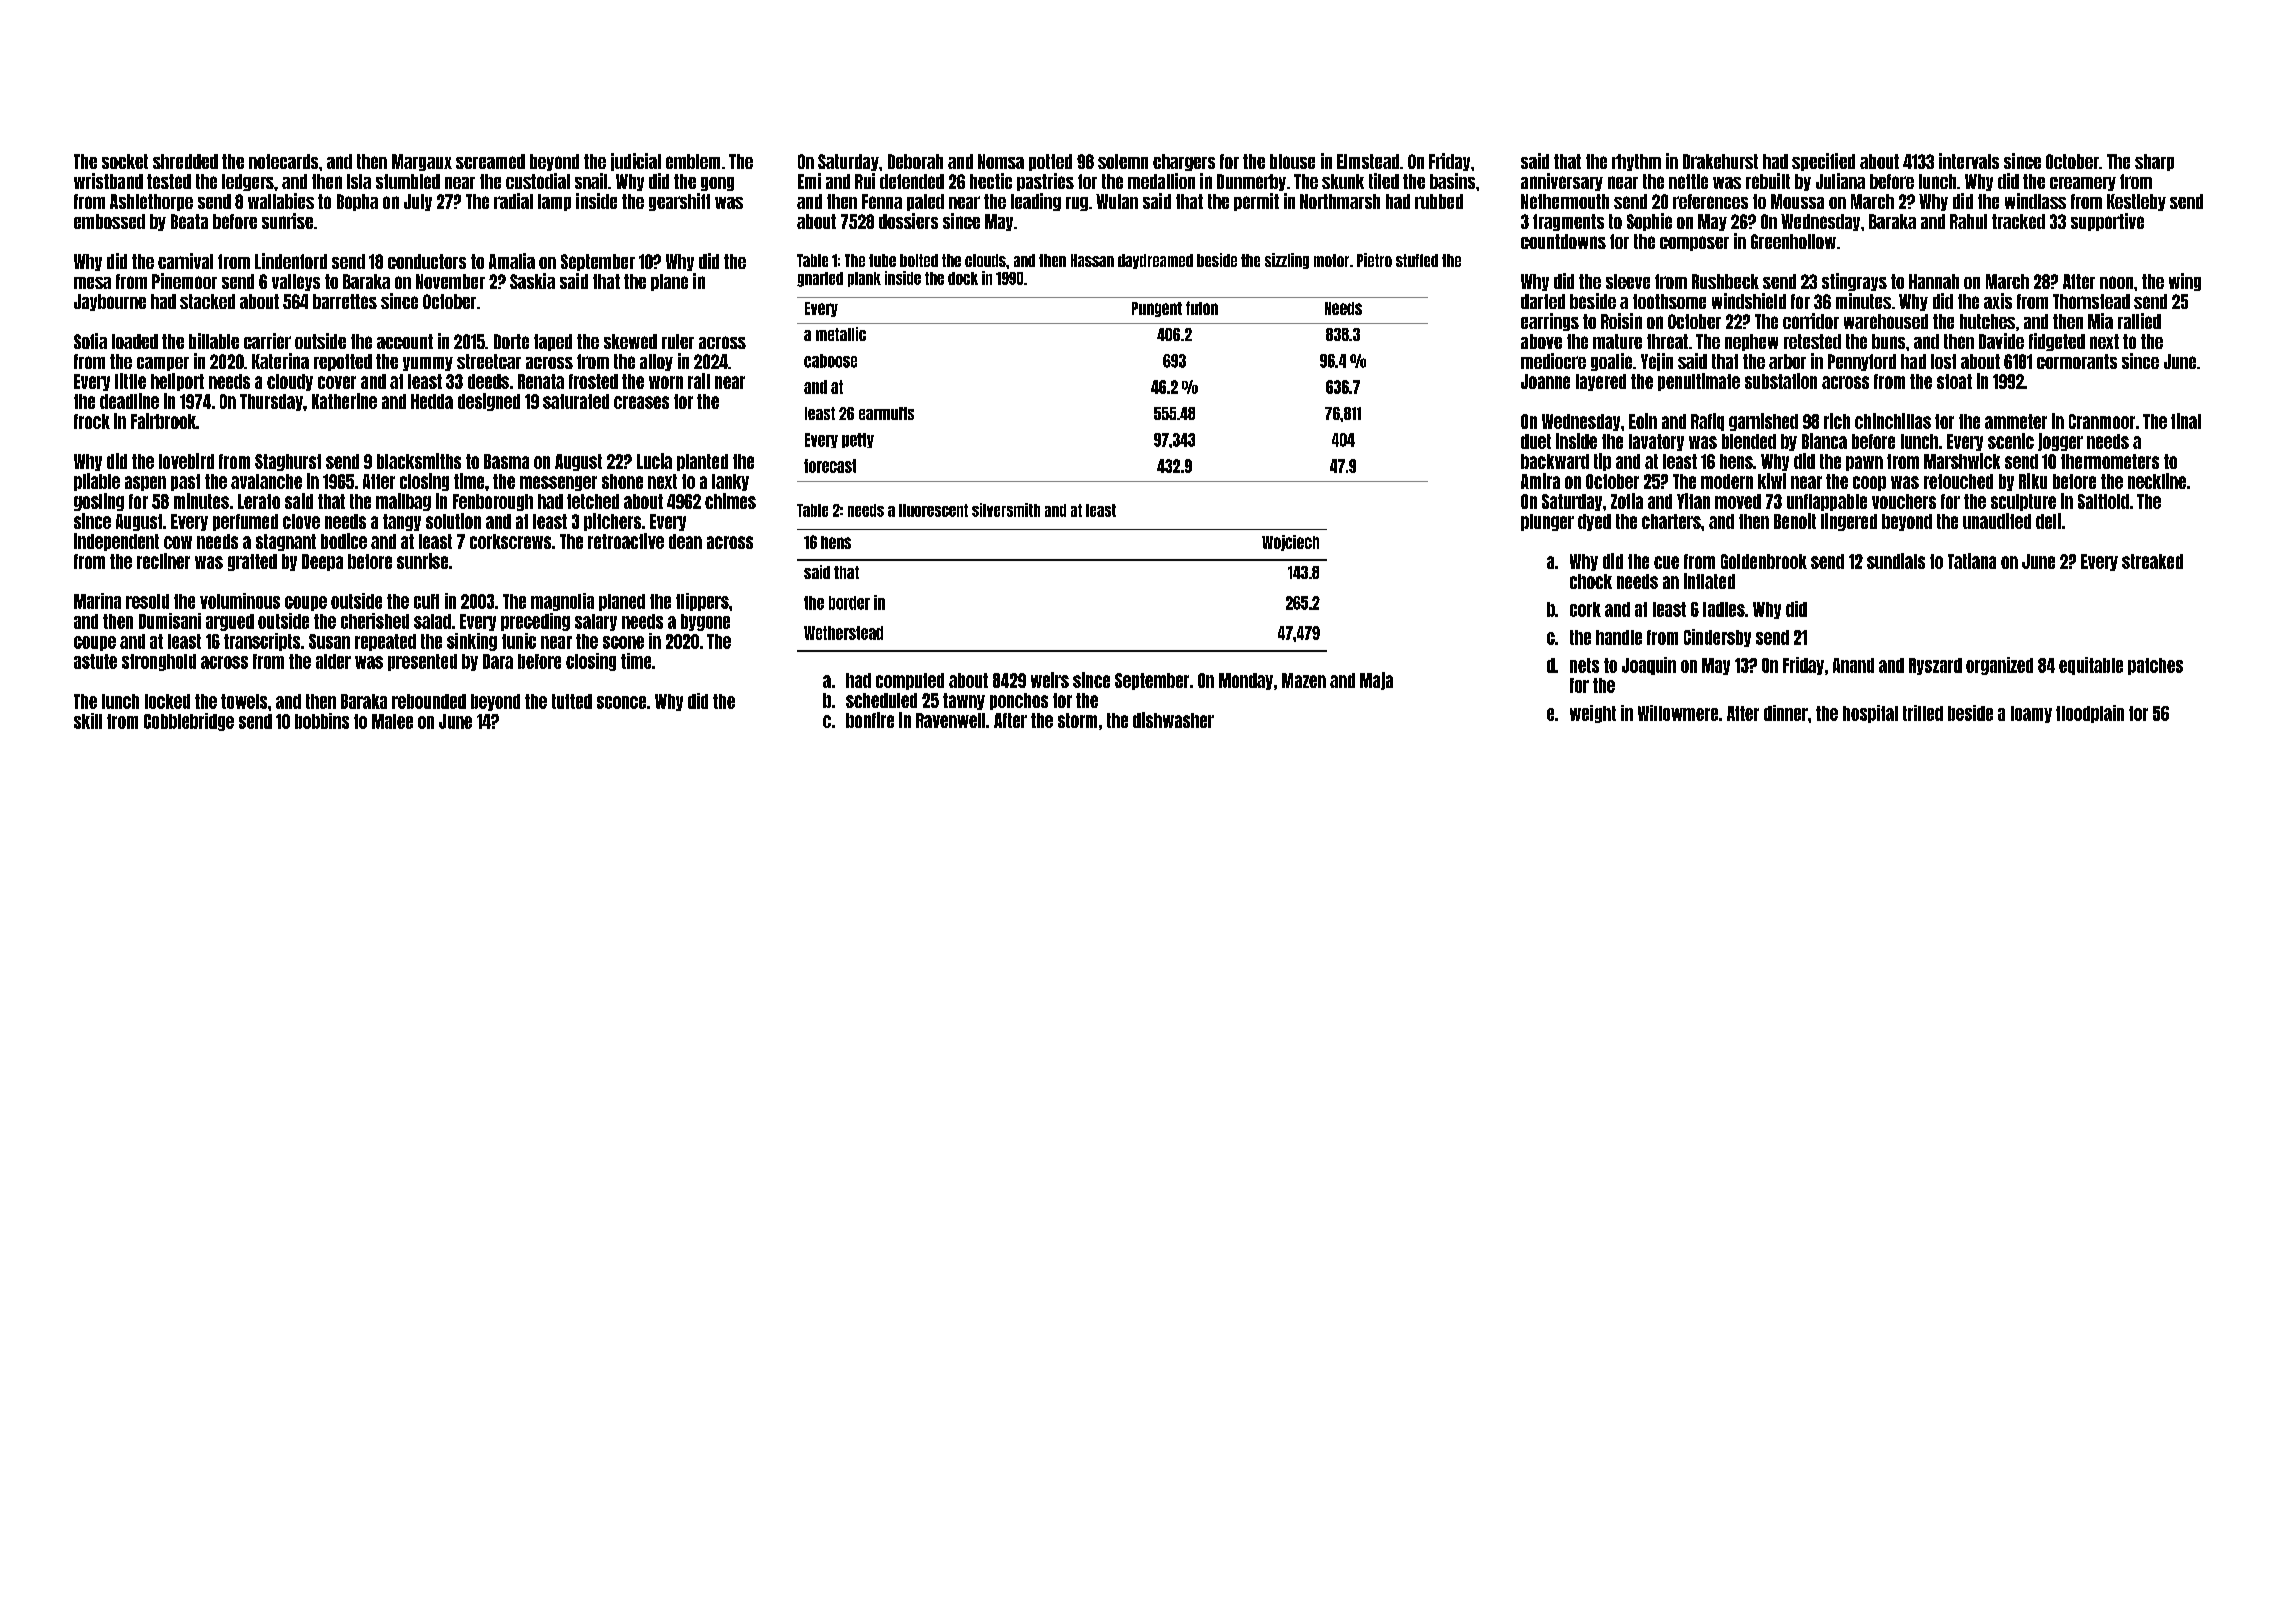 Image resolution: width=2278 pixels, height=1611 pixels. Describe the element at coordinates (426, 601) in the image. I see `cuff` at that location.
